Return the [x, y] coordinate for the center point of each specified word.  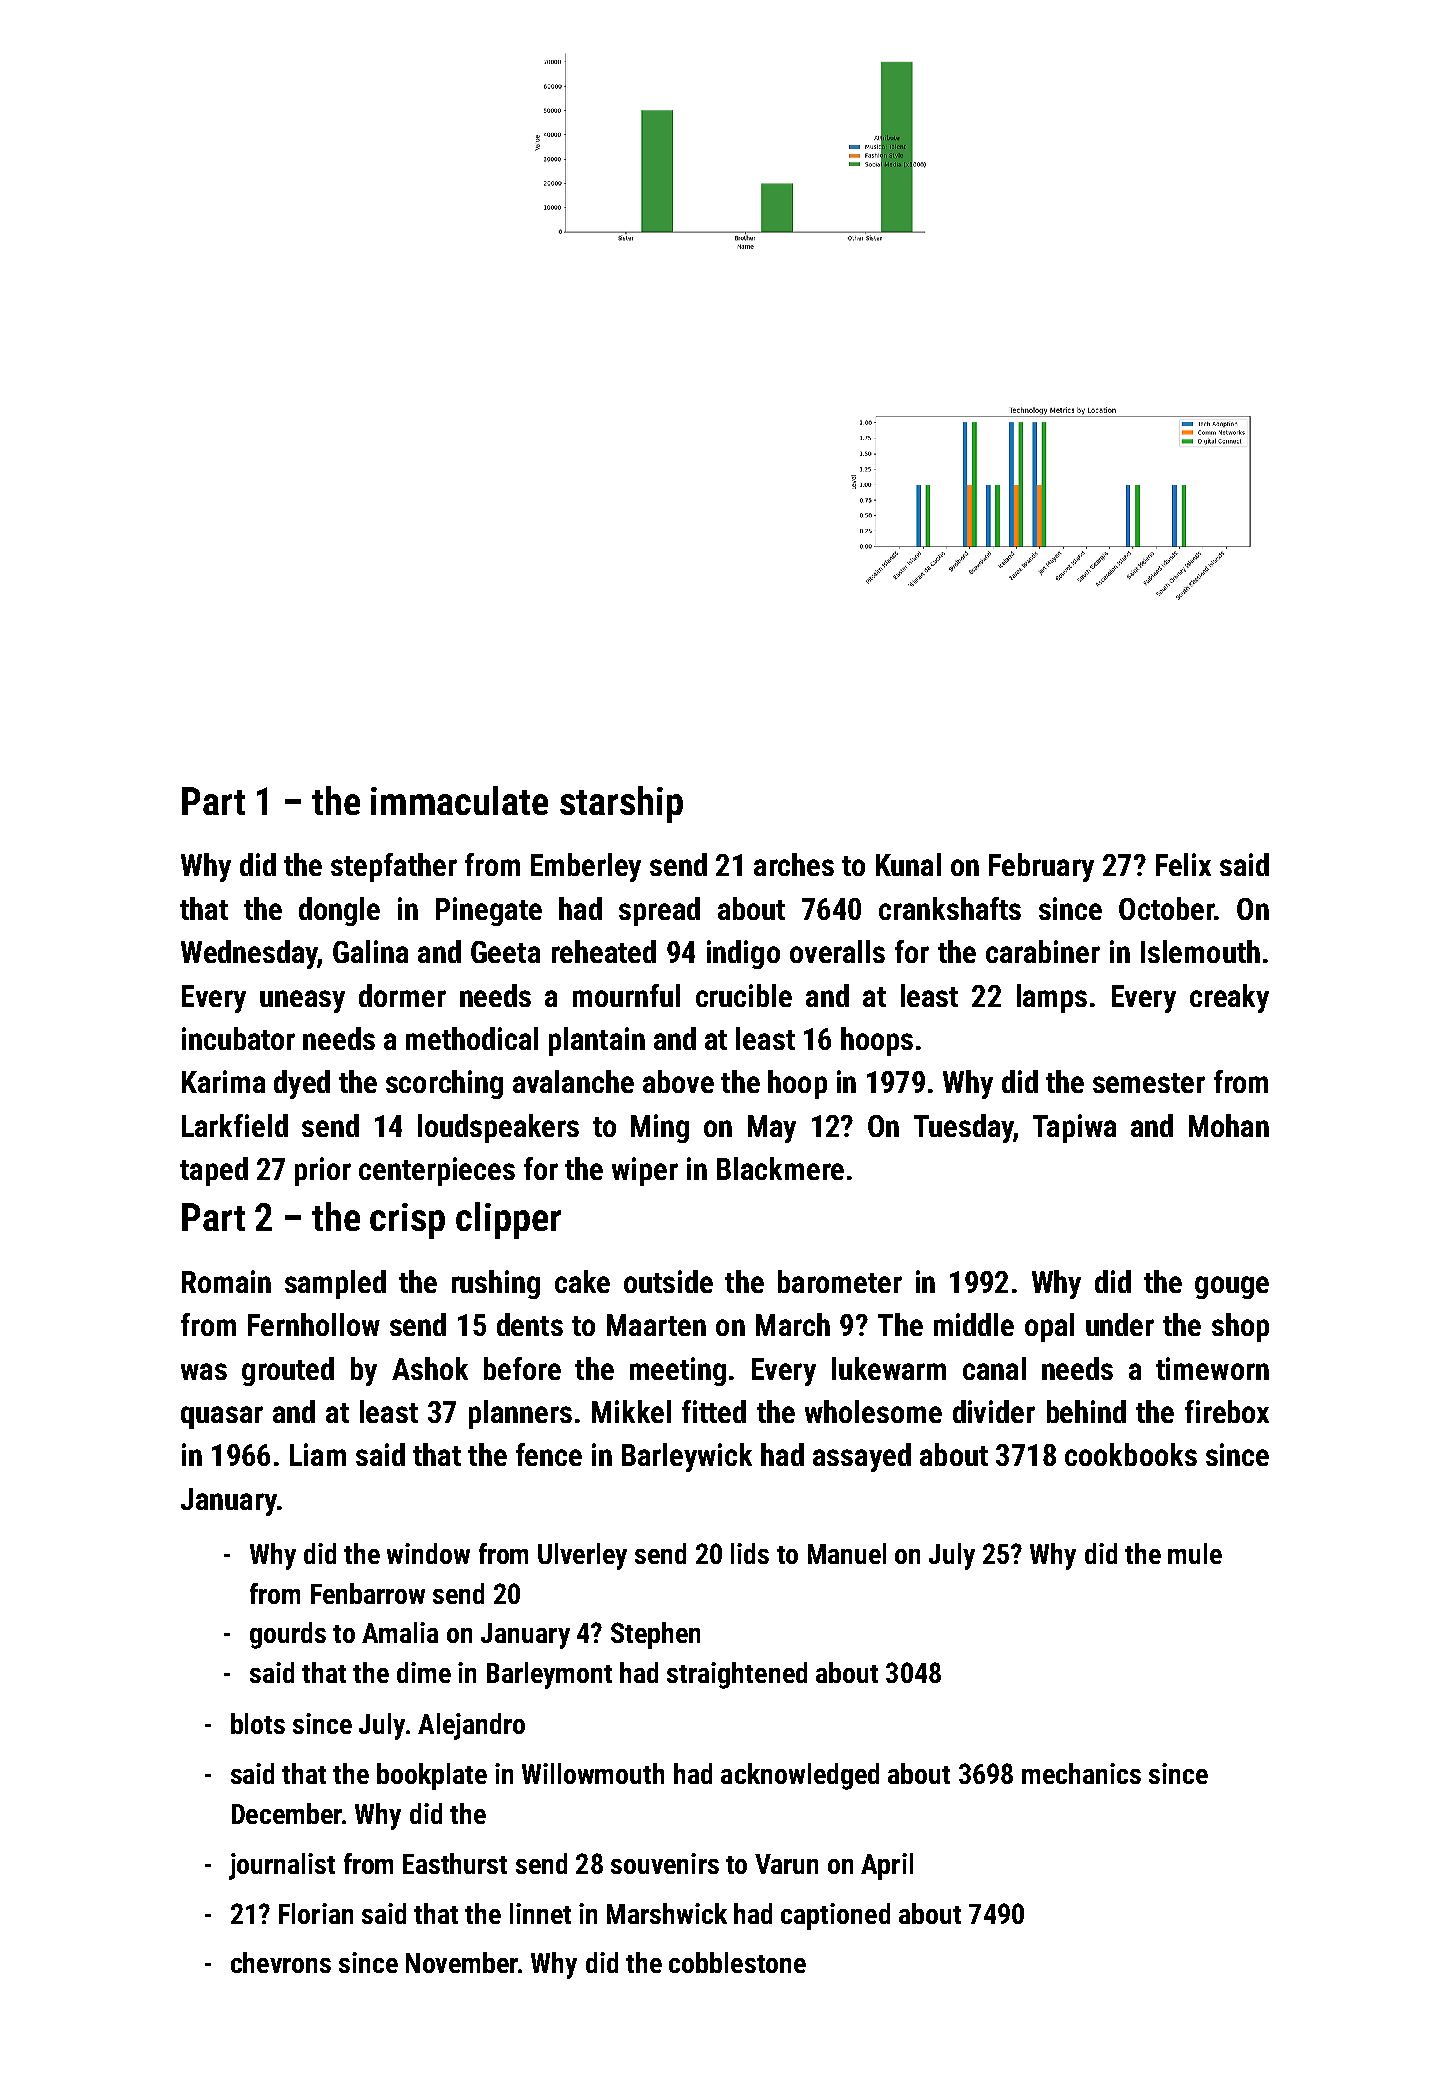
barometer [840, 1281]
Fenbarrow [368, 1593]
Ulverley [582, 1556]
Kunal [908, 864]
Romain [226, 1281]
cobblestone [737, 1962]
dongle [339, 911]
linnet [540, 1913]
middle [974, 1324]
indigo [743, 954]
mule [1195, 1553]
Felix [1183, 864]
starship [621, 804]
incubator [238, 1038]
